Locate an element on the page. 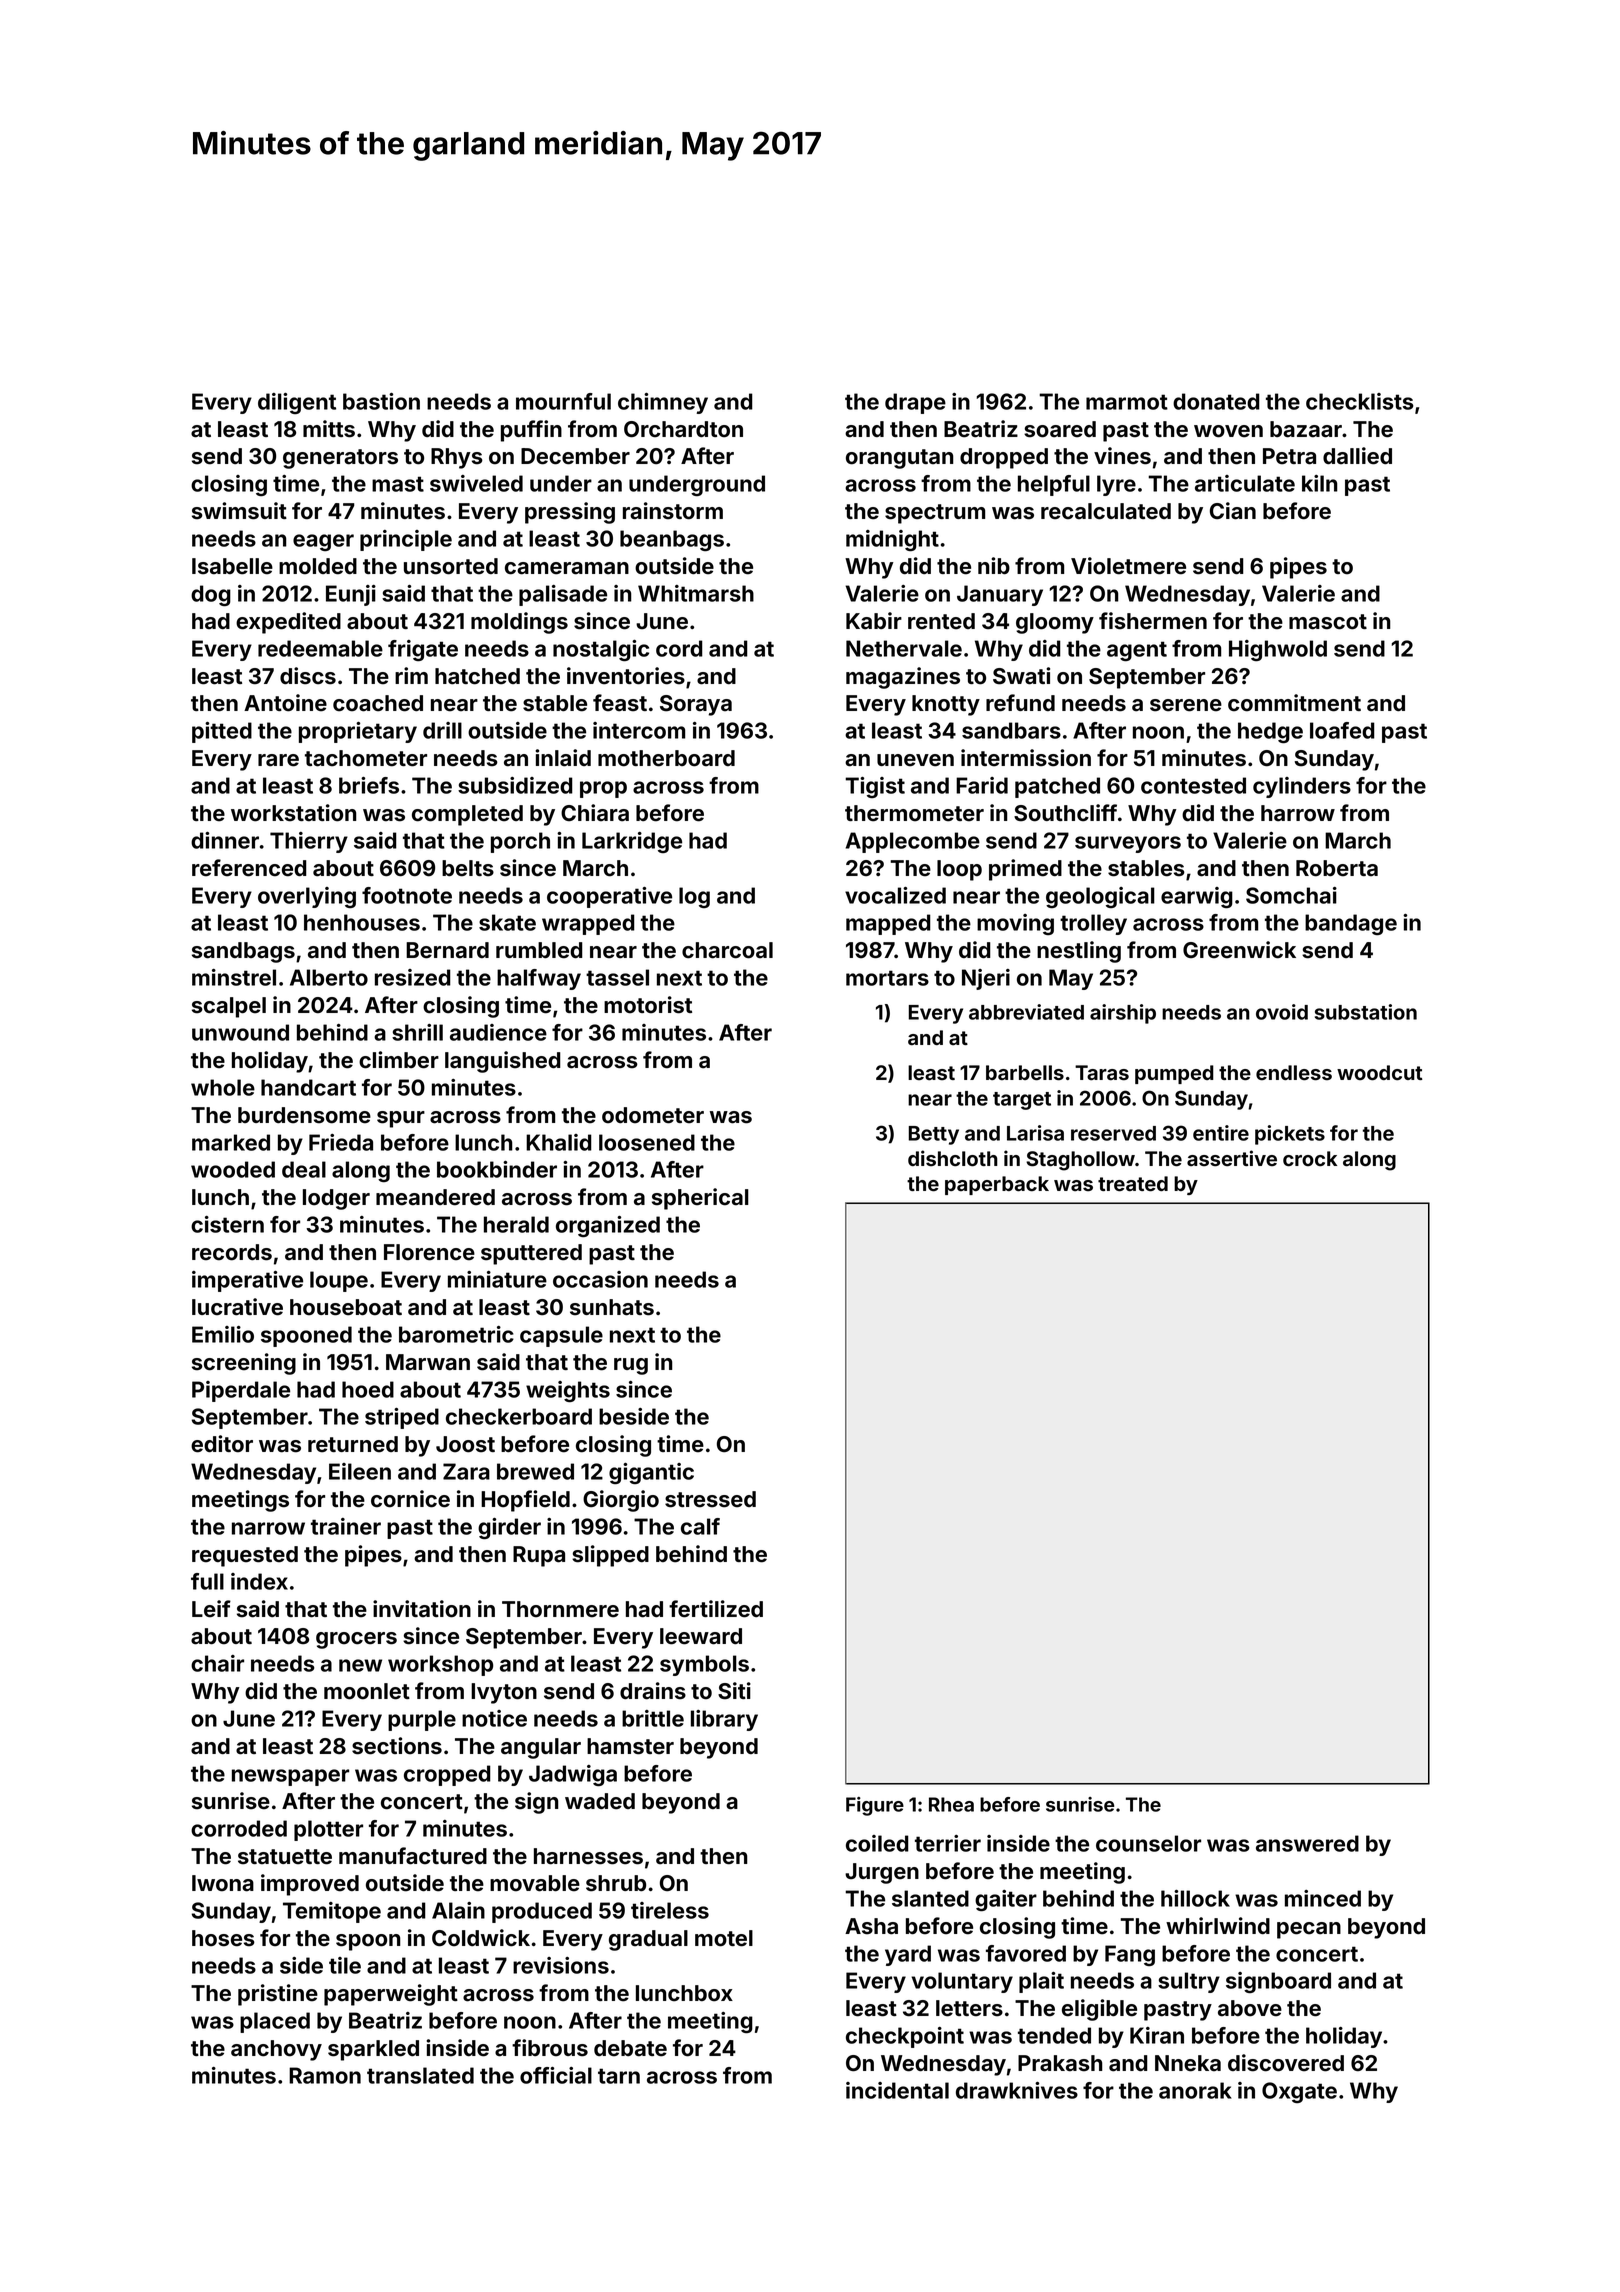  screening is located at coordinates (244, 1364).
